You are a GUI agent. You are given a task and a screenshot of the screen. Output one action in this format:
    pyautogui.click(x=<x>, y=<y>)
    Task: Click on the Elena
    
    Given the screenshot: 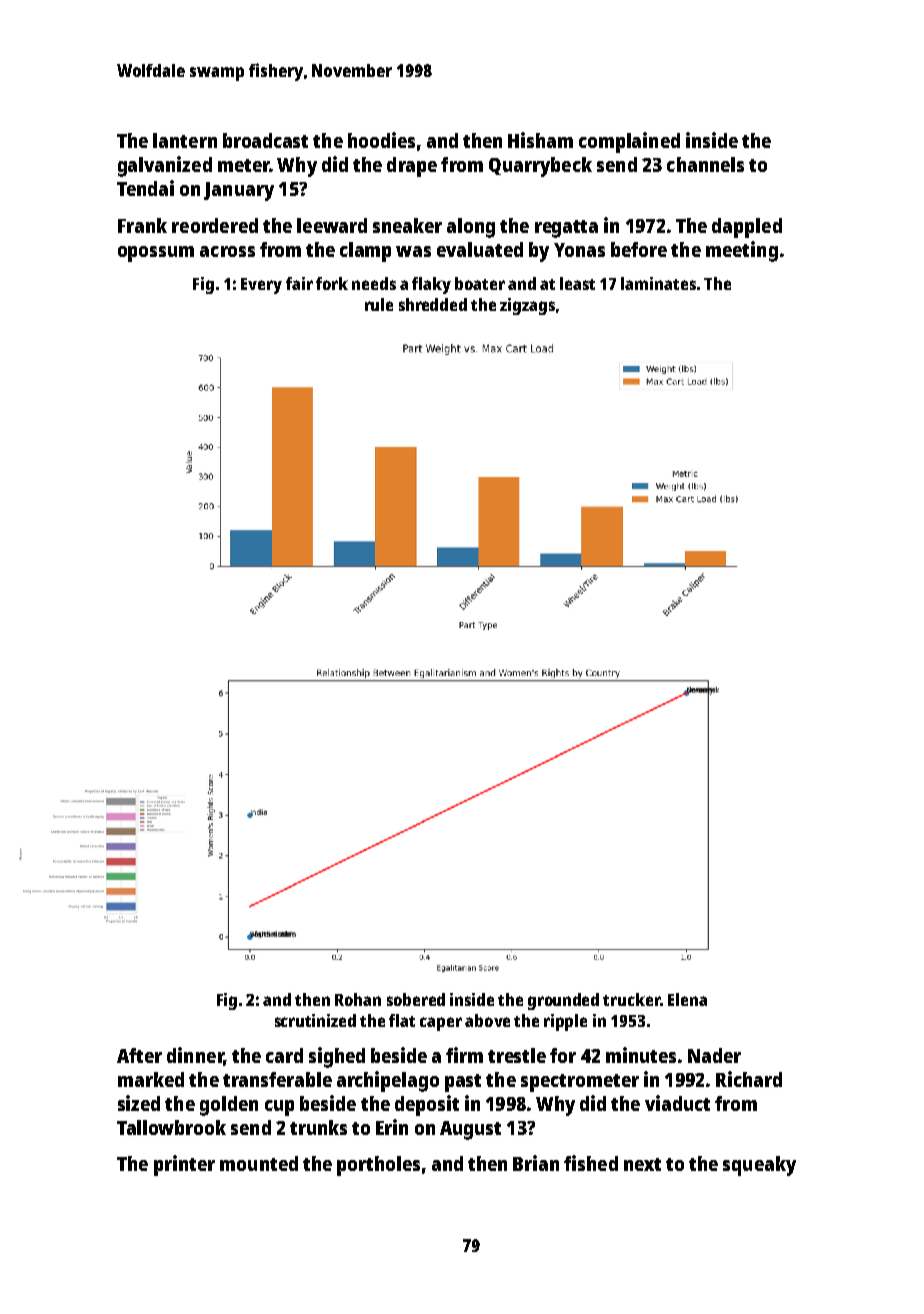 What is the action you would take?
    pyautogui.click(x=687, y=999)
